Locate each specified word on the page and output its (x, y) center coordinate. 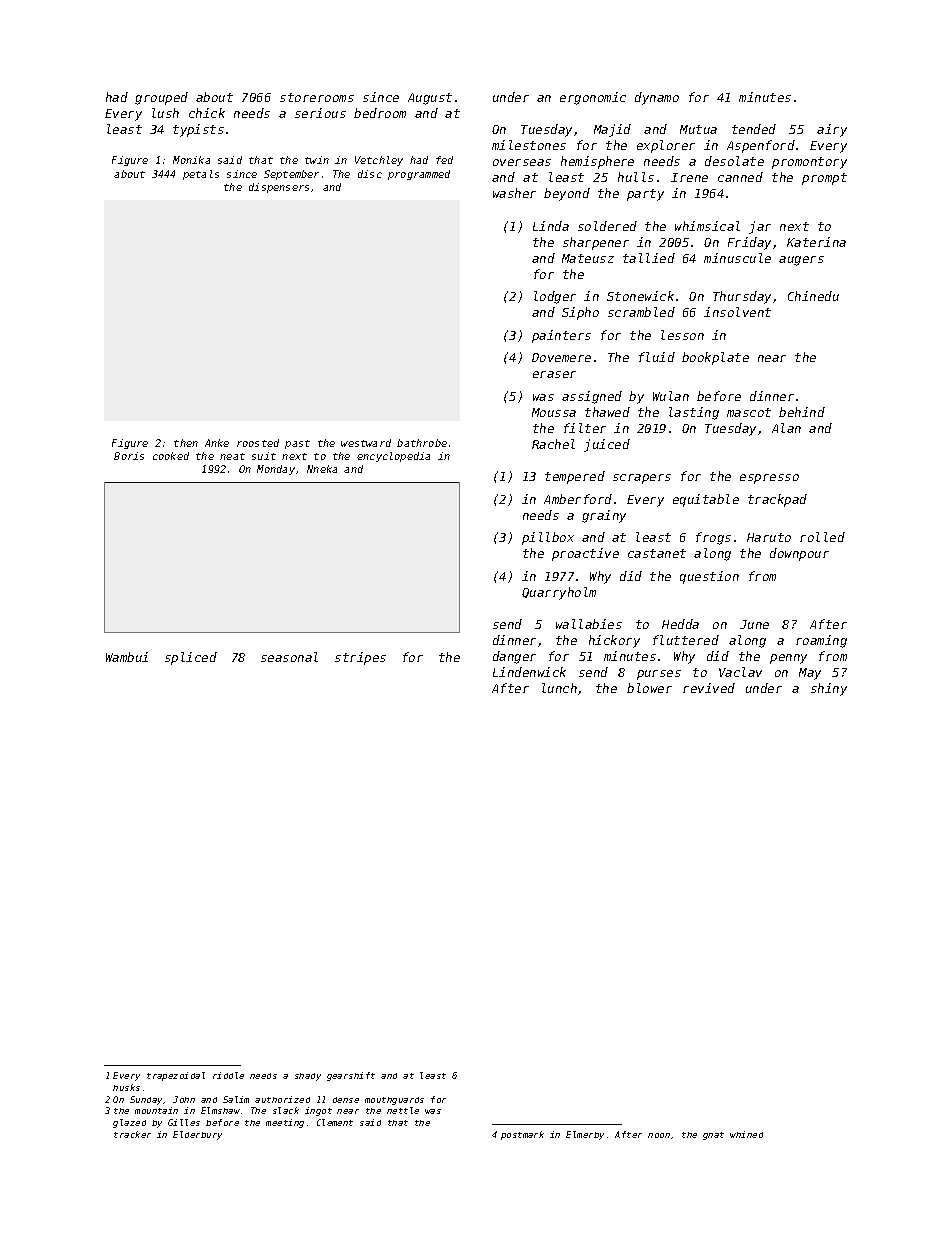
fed (444, 160)
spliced (191, 658)
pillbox (548, 538)
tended (754, 129)
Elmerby (585, 1135)
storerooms (317, 97)
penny (788, 659)
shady (308, 1077)
